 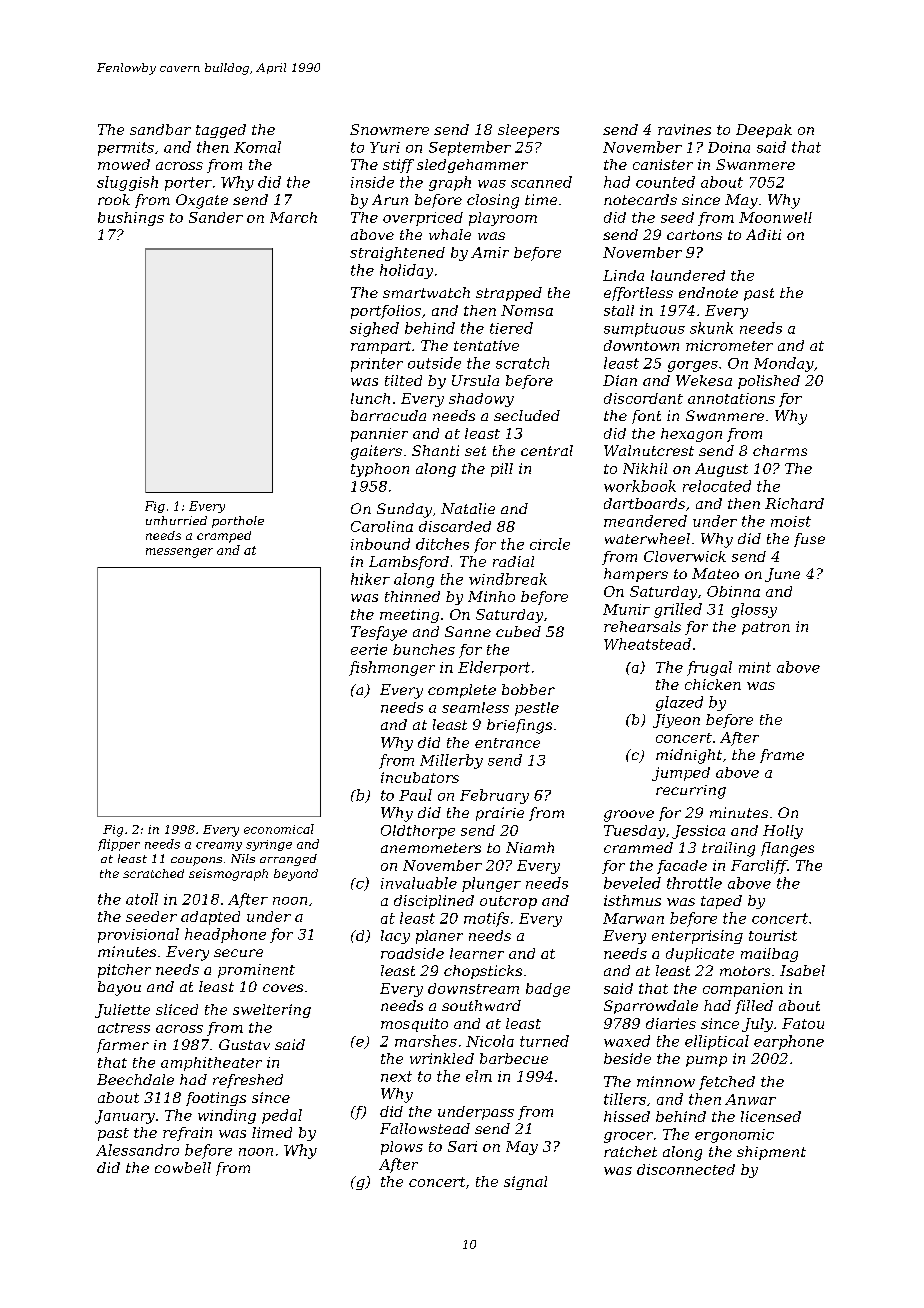 I want to click on complete, so click(x=462, y=691).
